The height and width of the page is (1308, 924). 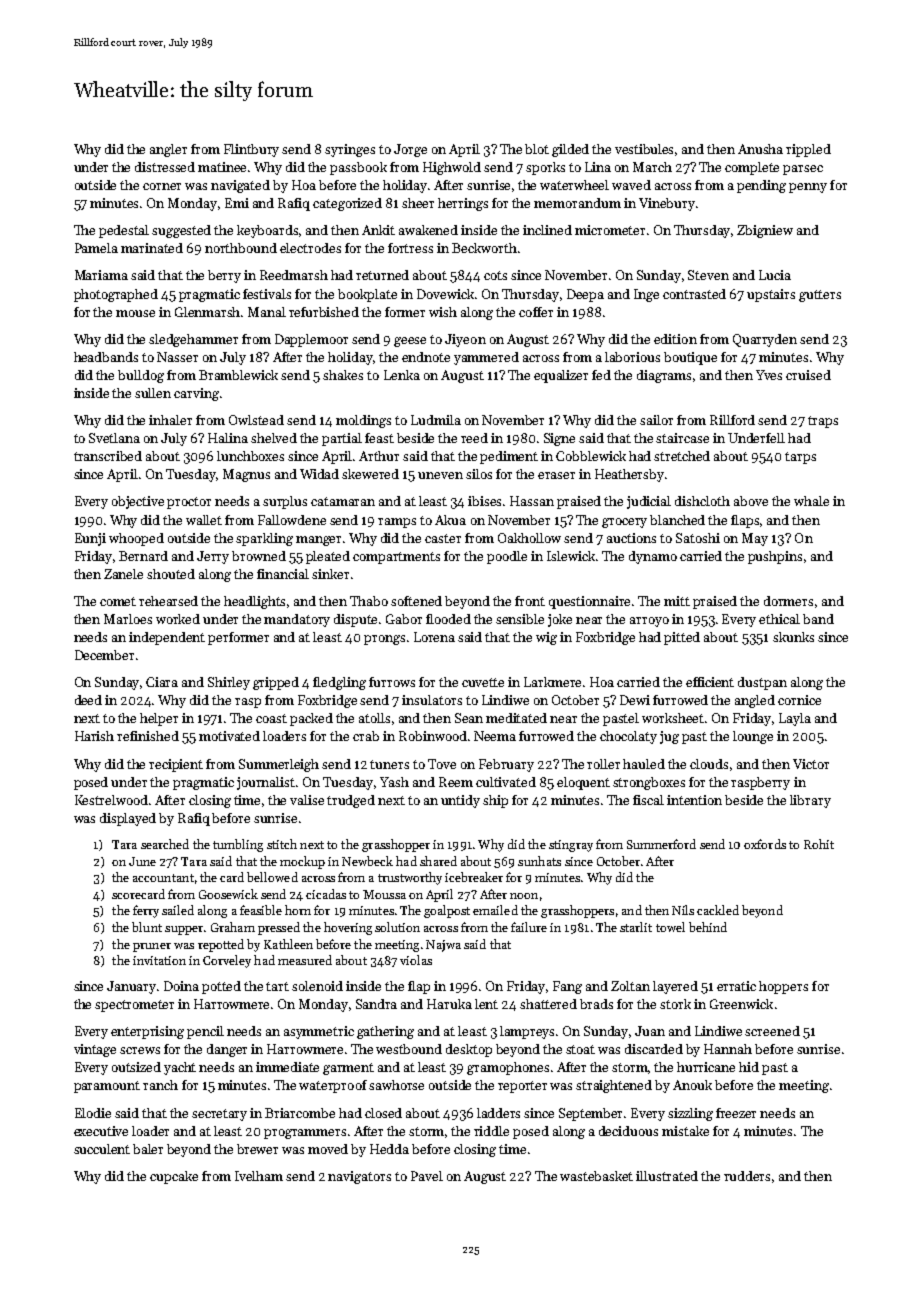 What do you see at coordinates (427, 1176) in the page?
I see `Pavel` at bounding box center [427, 1176].
